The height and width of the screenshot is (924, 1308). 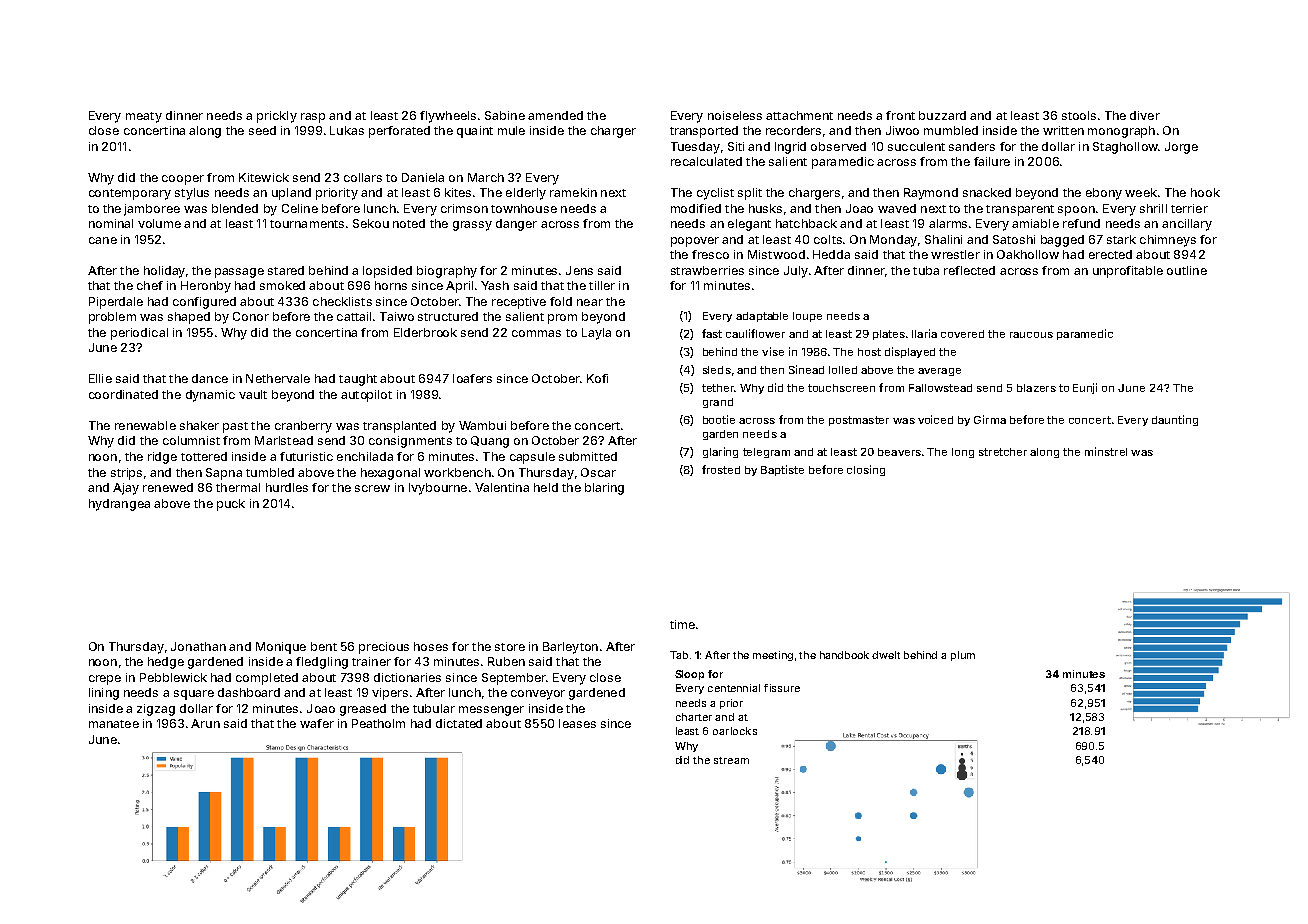 What do you see at coordinates (735, 731) in the screenshot?
I see `oarlocks` at bounding box center [735, 731].
